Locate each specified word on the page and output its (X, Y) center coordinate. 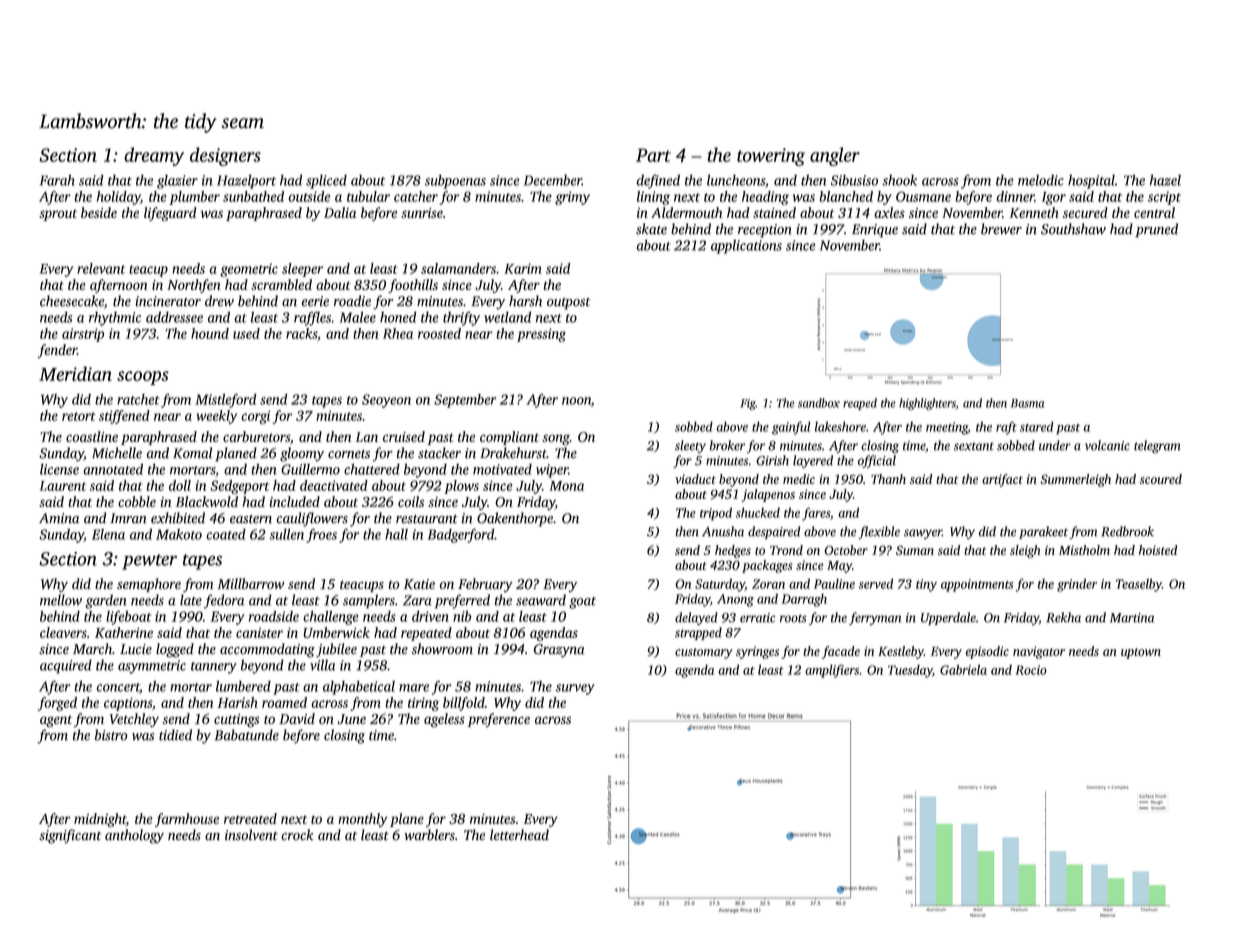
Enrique (875, 231)
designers (225, 156)
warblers (430, 835)
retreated (250, 818)
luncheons (736, 180)
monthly (362, 820)
